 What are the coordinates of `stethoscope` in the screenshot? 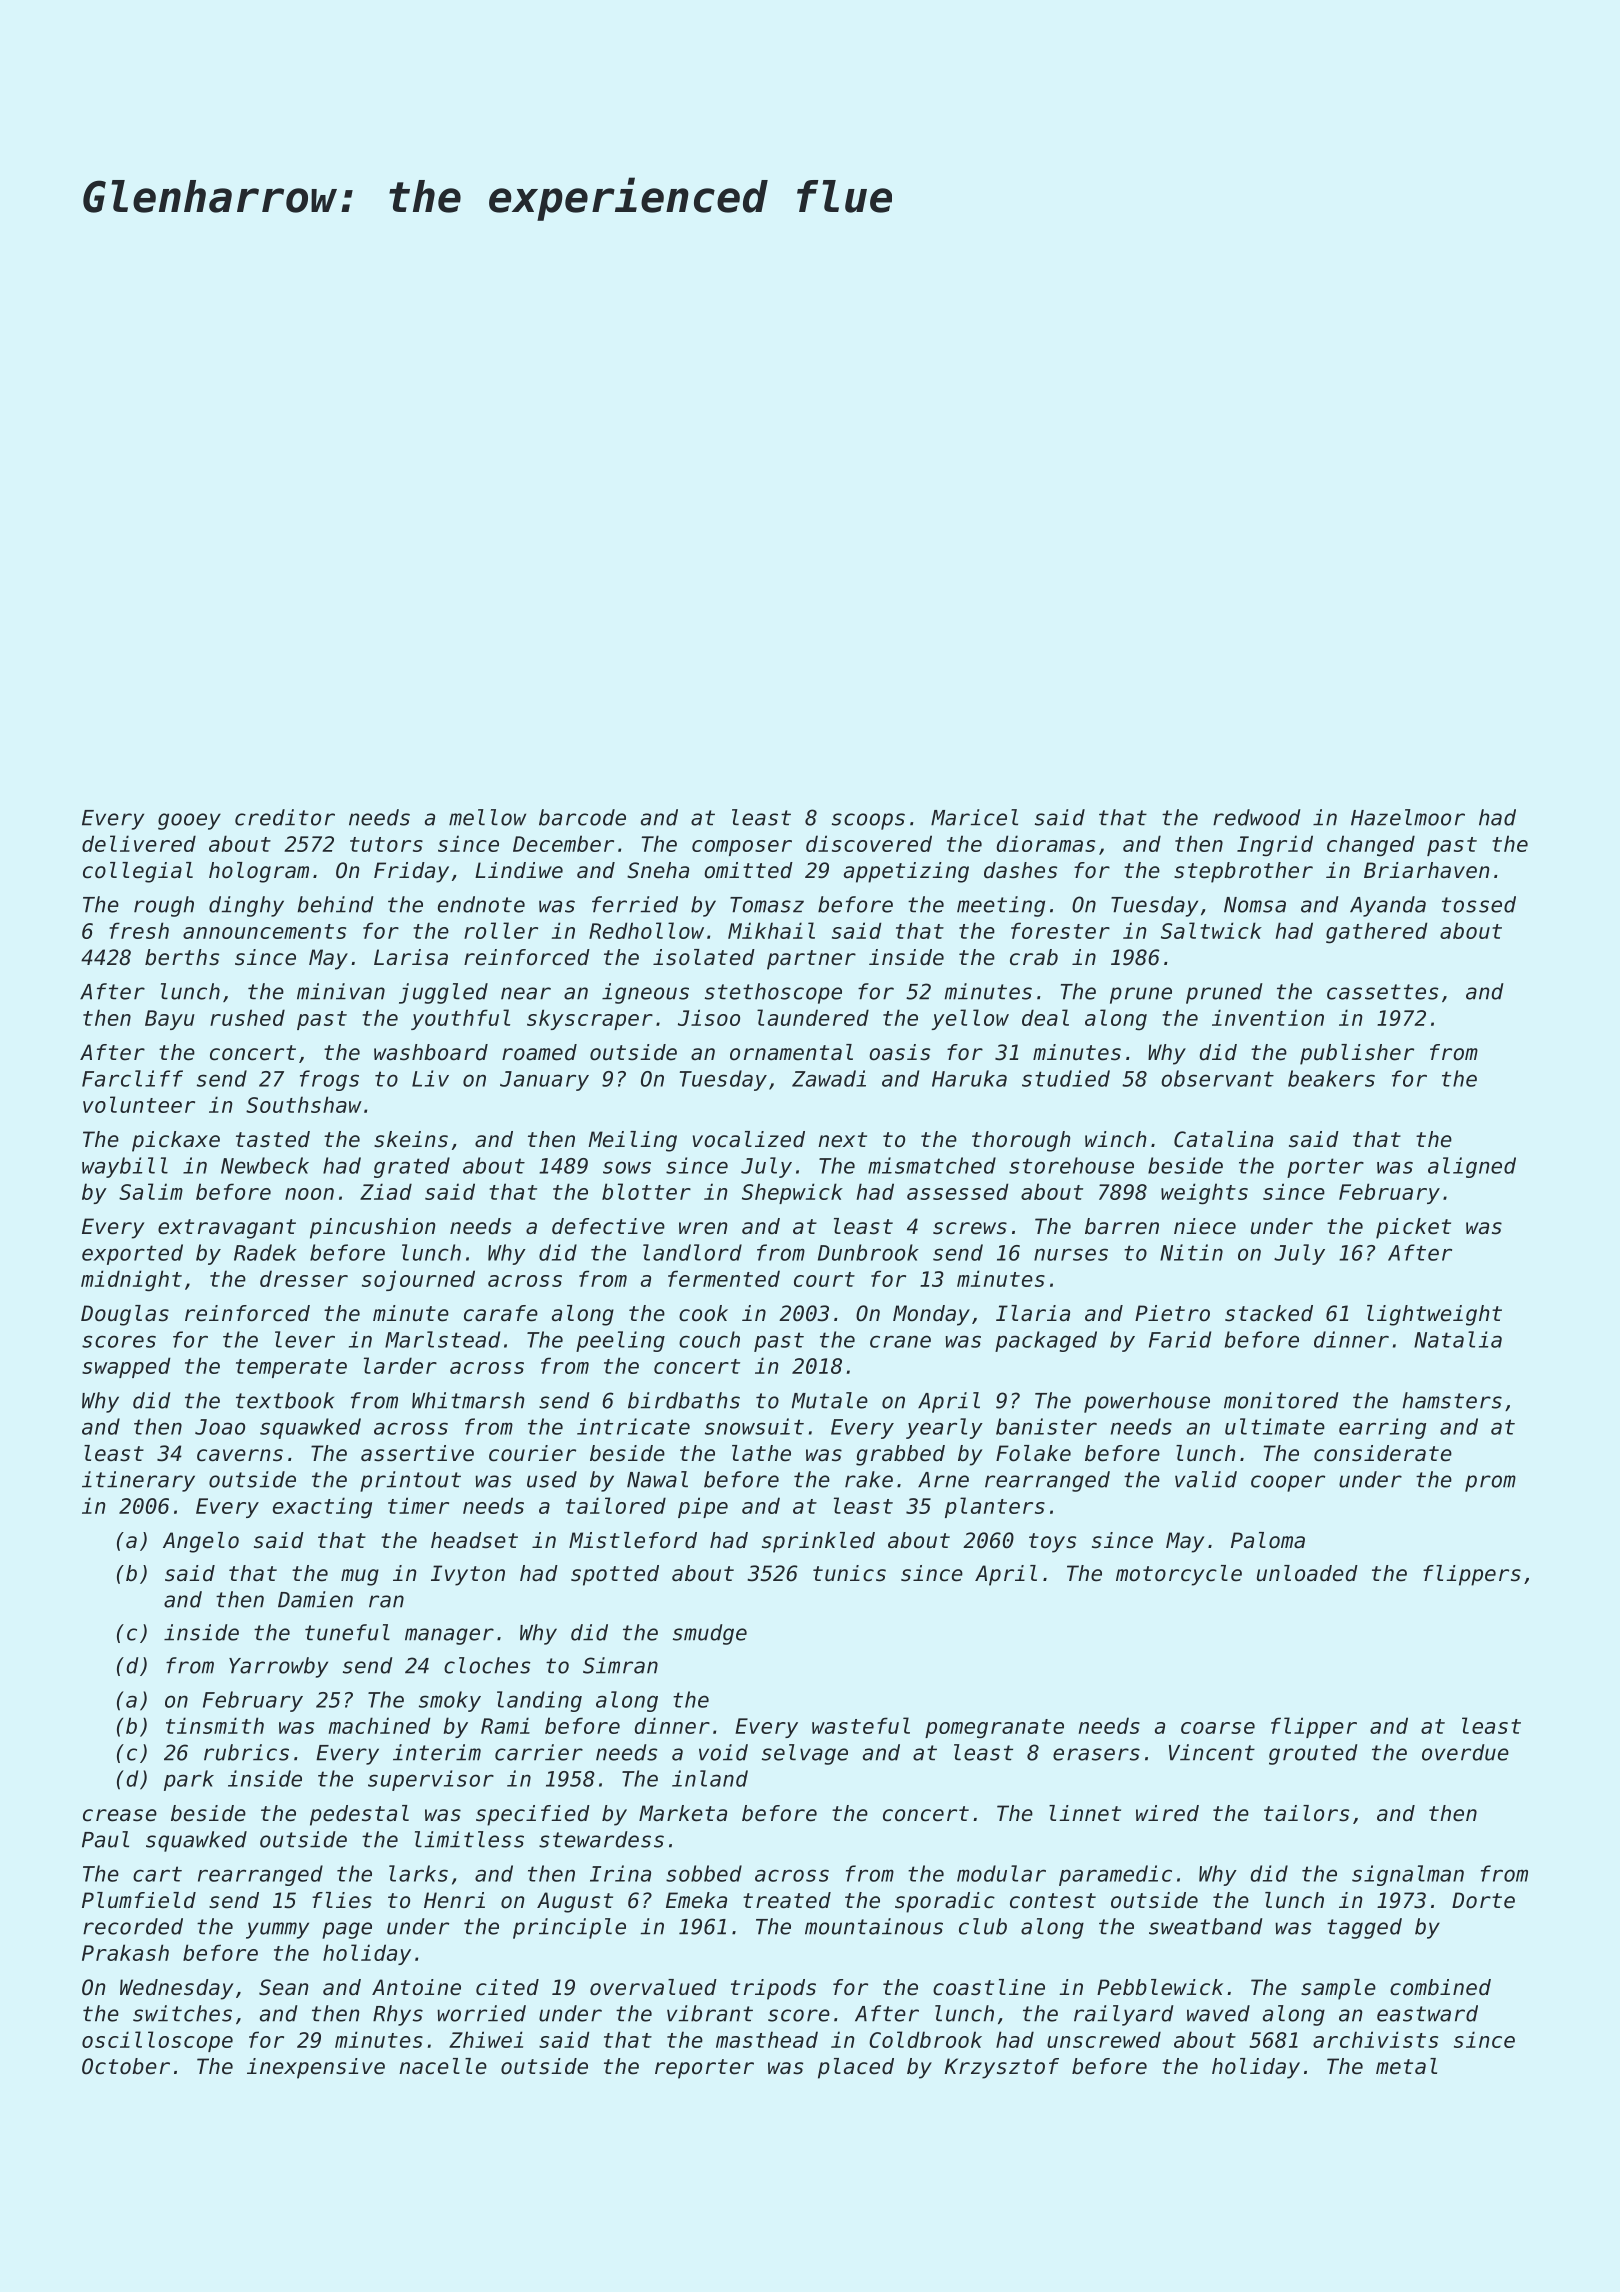 It's located at (773, 993).
